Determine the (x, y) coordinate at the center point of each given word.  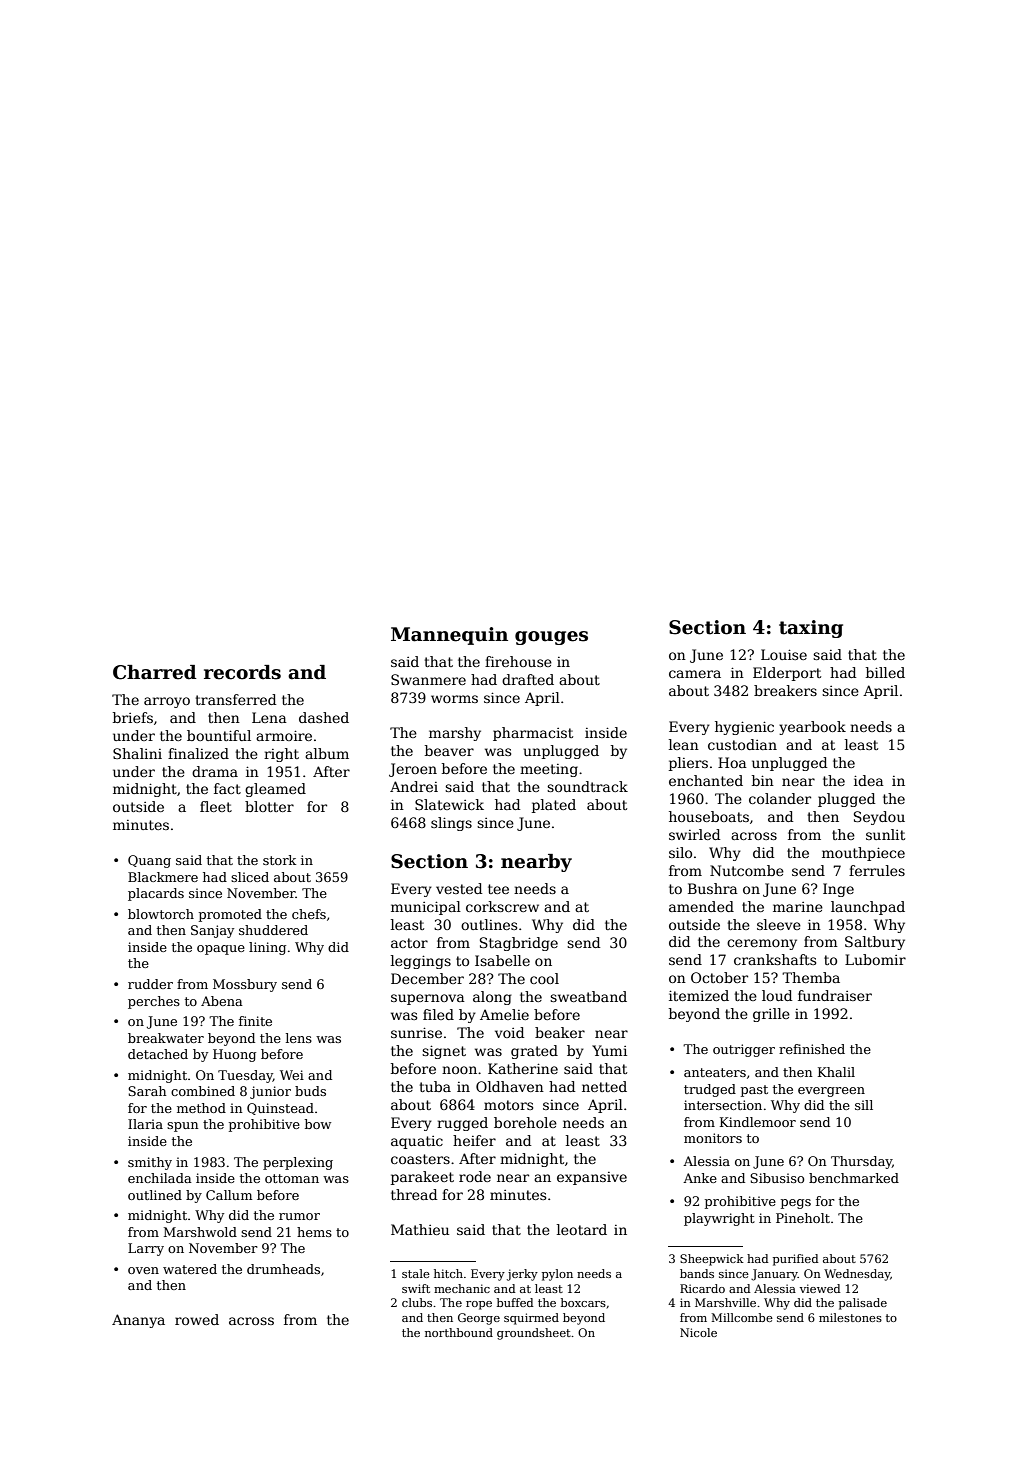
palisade (863, 1304)
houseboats (709, 816)
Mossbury (245, 985)
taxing (811, 629)
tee (498, 889)
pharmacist (533, 734)
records (242, 672)
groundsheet (534, 1334)
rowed (197, 1319)
